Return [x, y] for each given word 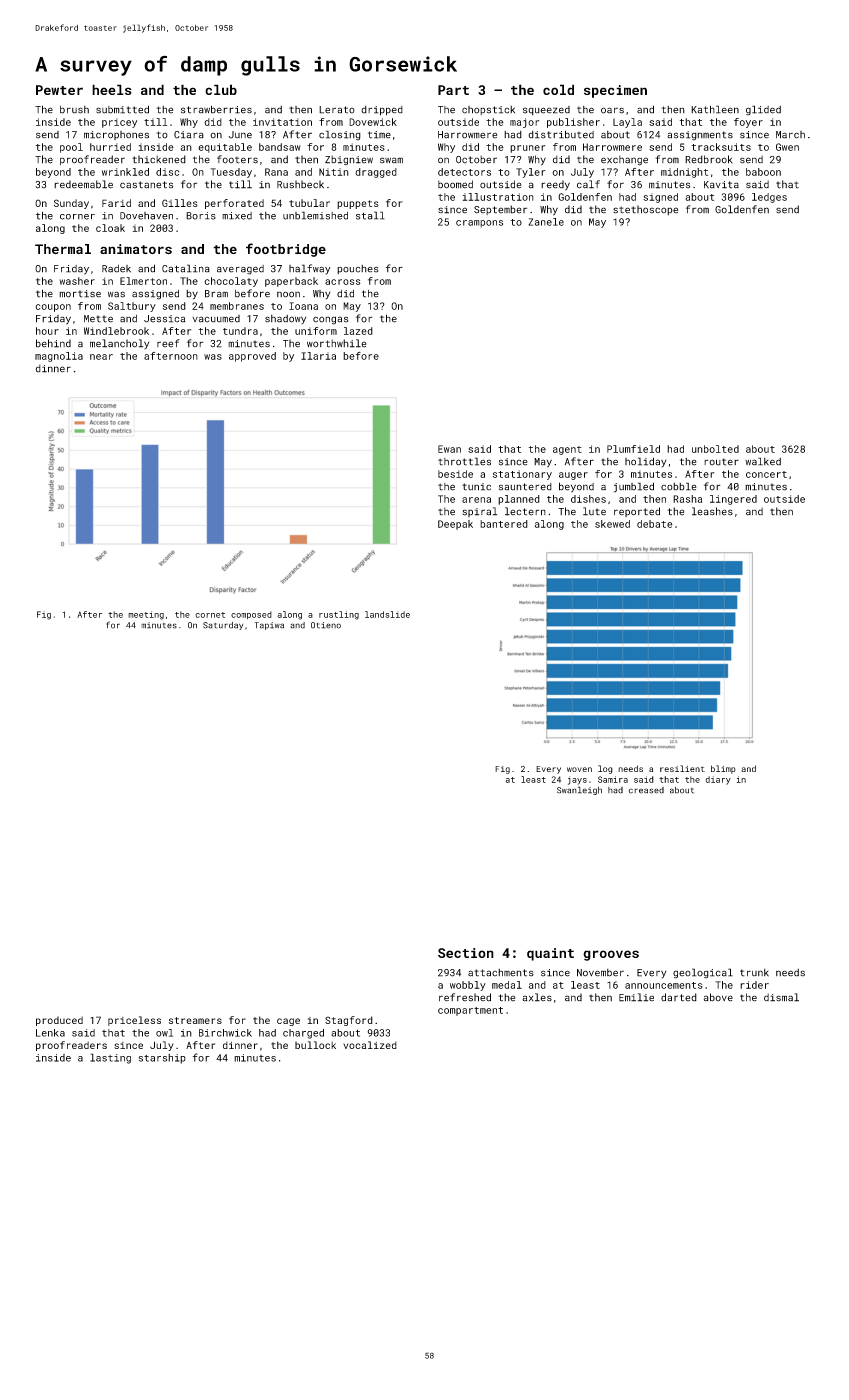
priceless [134, 1021]
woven [579, 769]
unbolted [715, 449]
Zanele [546, 222]
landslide [387, 614]
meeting [146, 615]
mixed [237, 216]
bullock [315, 1045]
